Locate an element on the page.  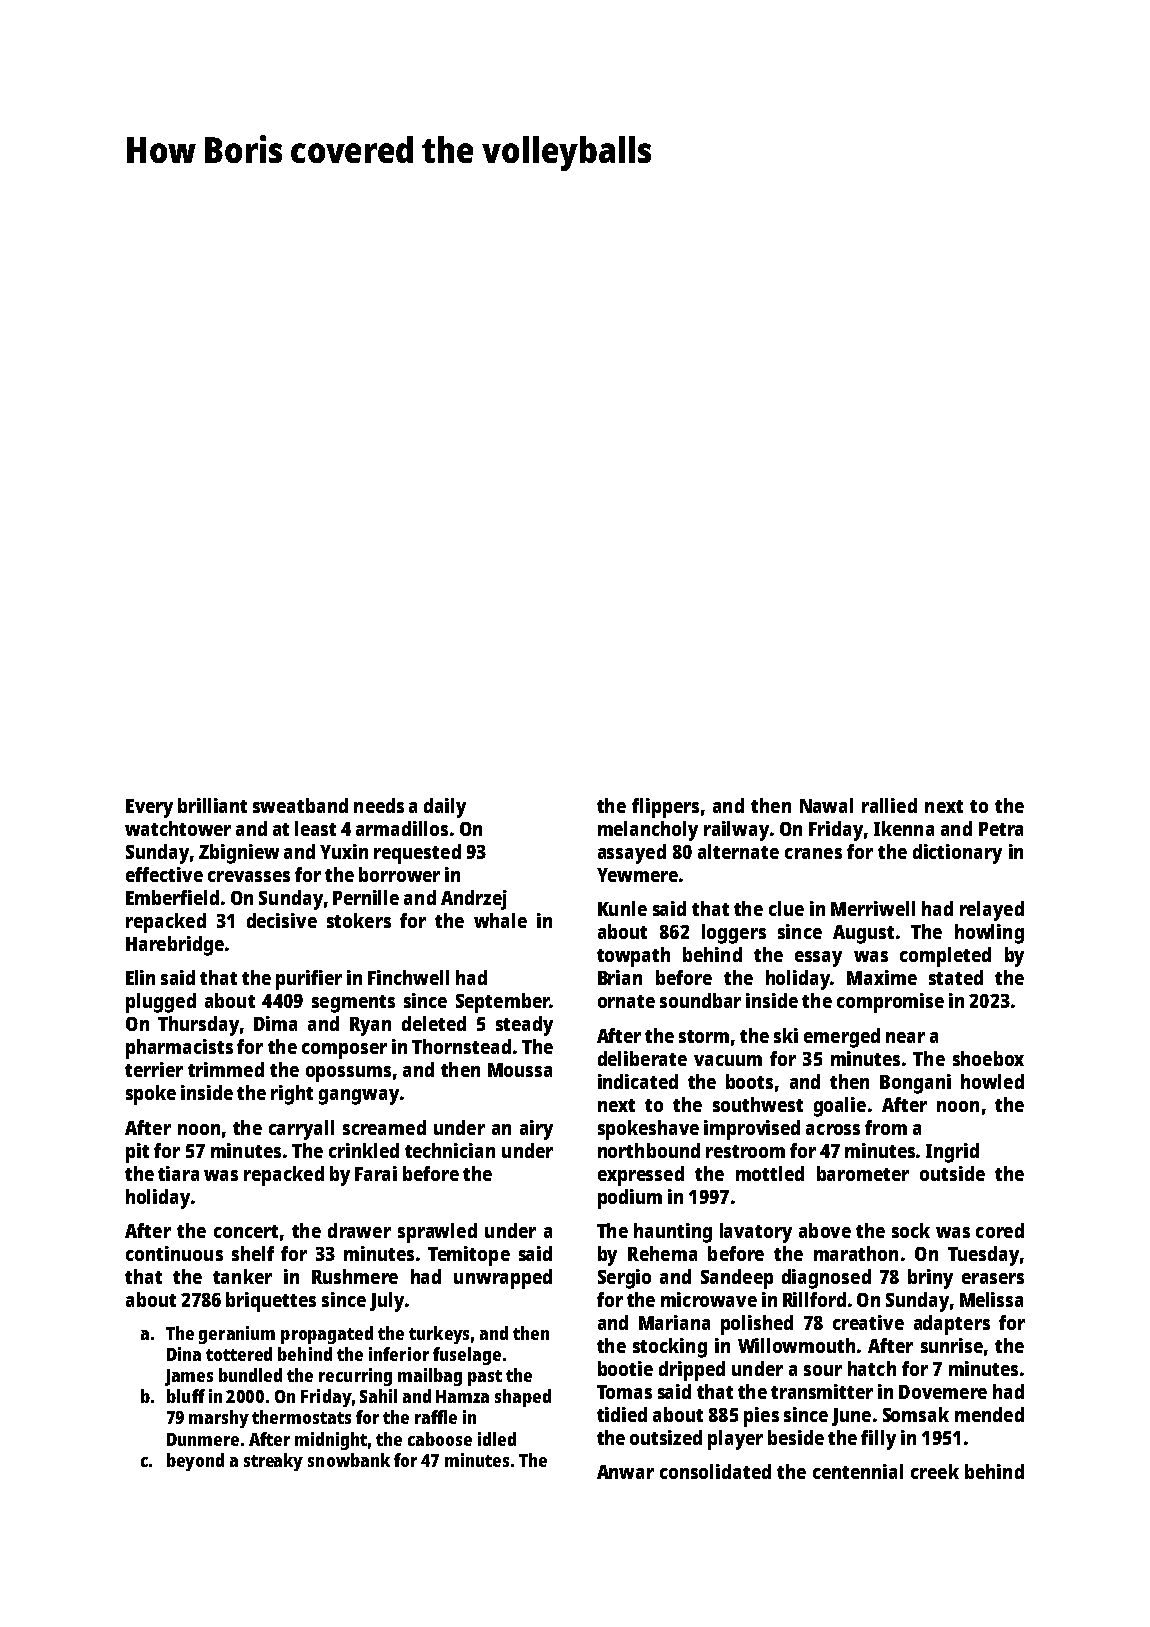
stated is located at coordinates (956, 977).
